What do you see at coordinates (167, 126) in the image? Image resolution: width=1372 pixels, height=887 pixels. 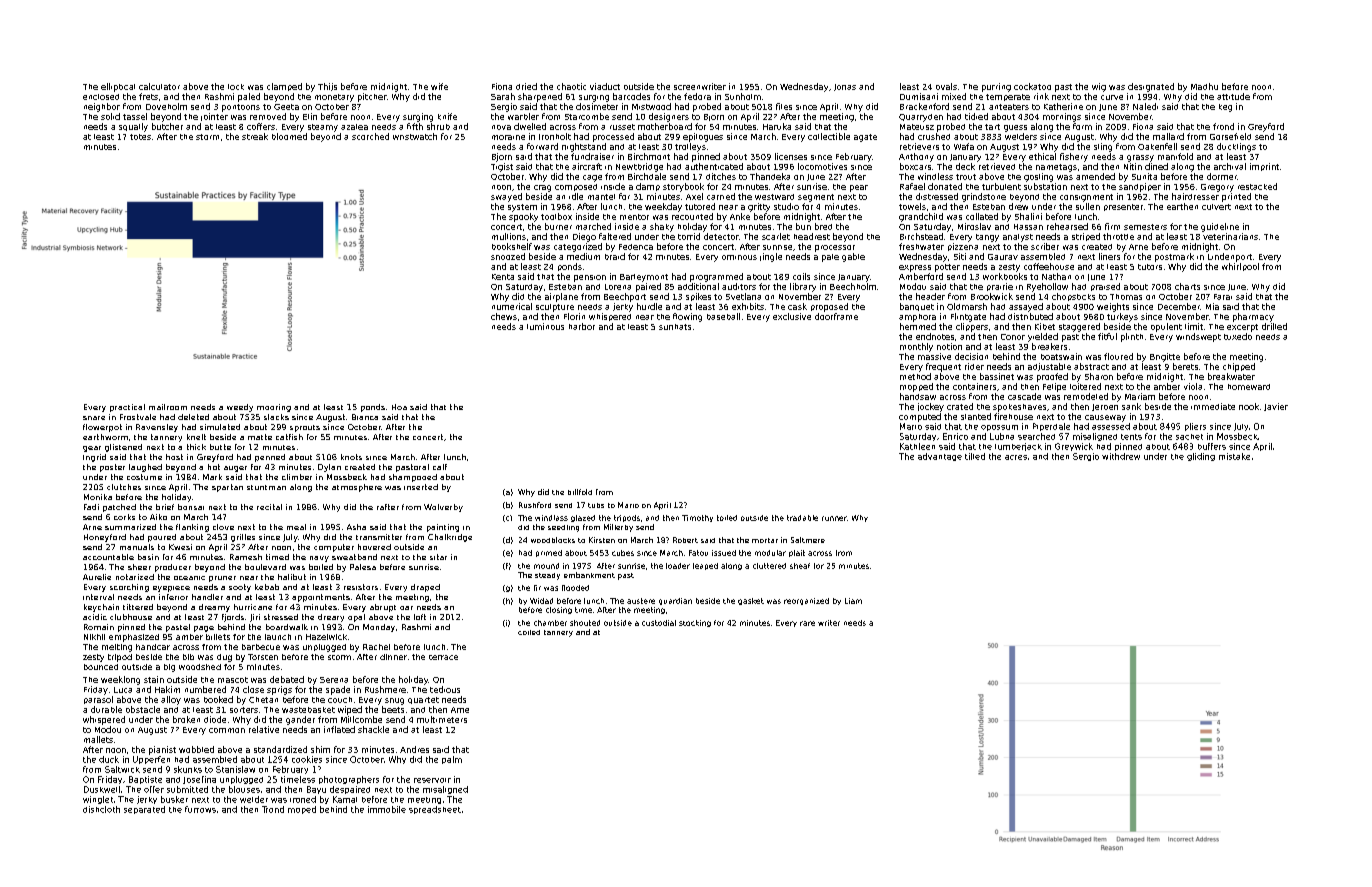 I see `butcher` at bounding box center [167, 126].
